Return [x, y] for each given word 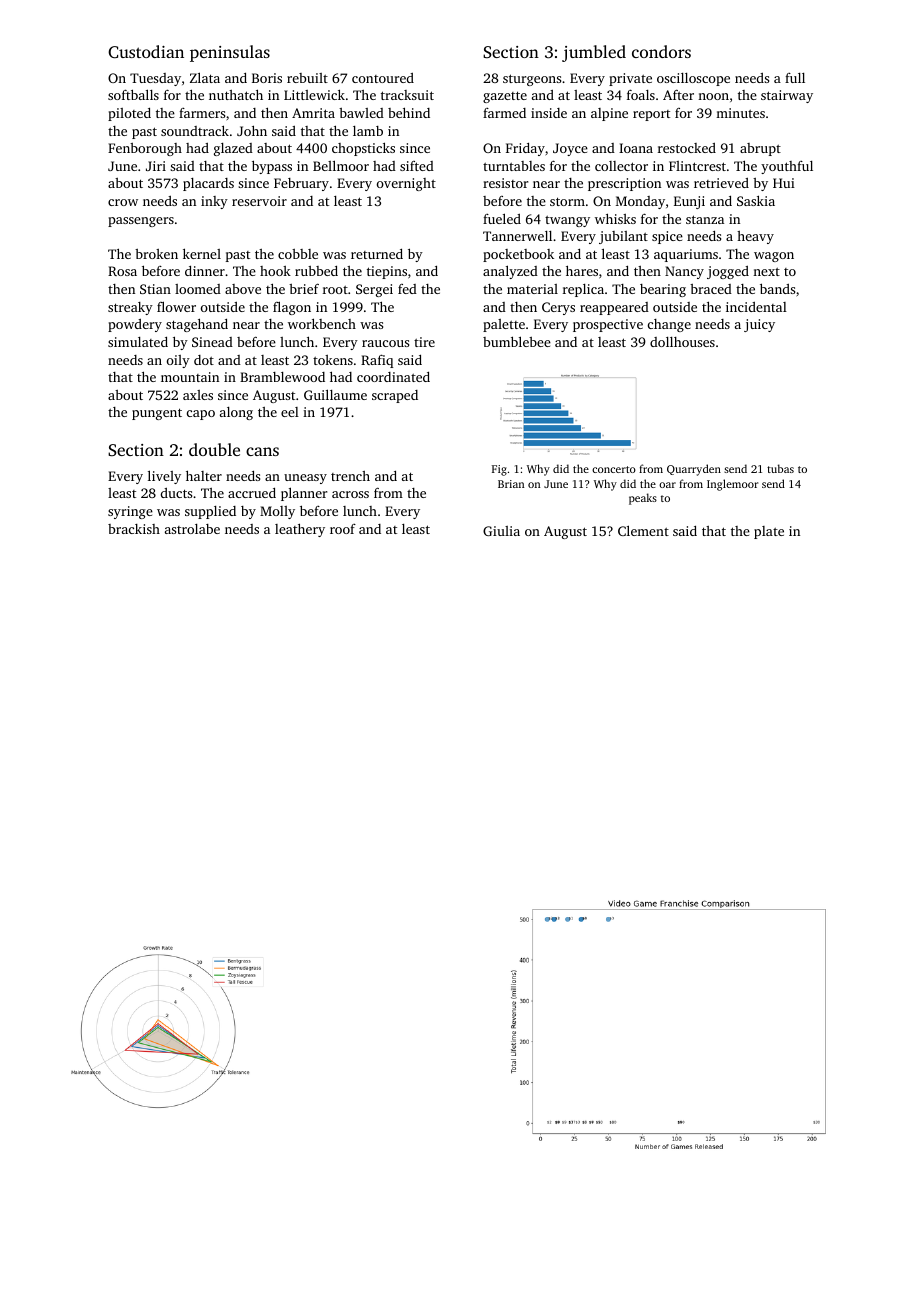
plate [769, 532]
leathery [300, 530]
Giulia [501, 531]
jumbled [594, 53]
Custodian [146, 52]
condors [661, 51]
